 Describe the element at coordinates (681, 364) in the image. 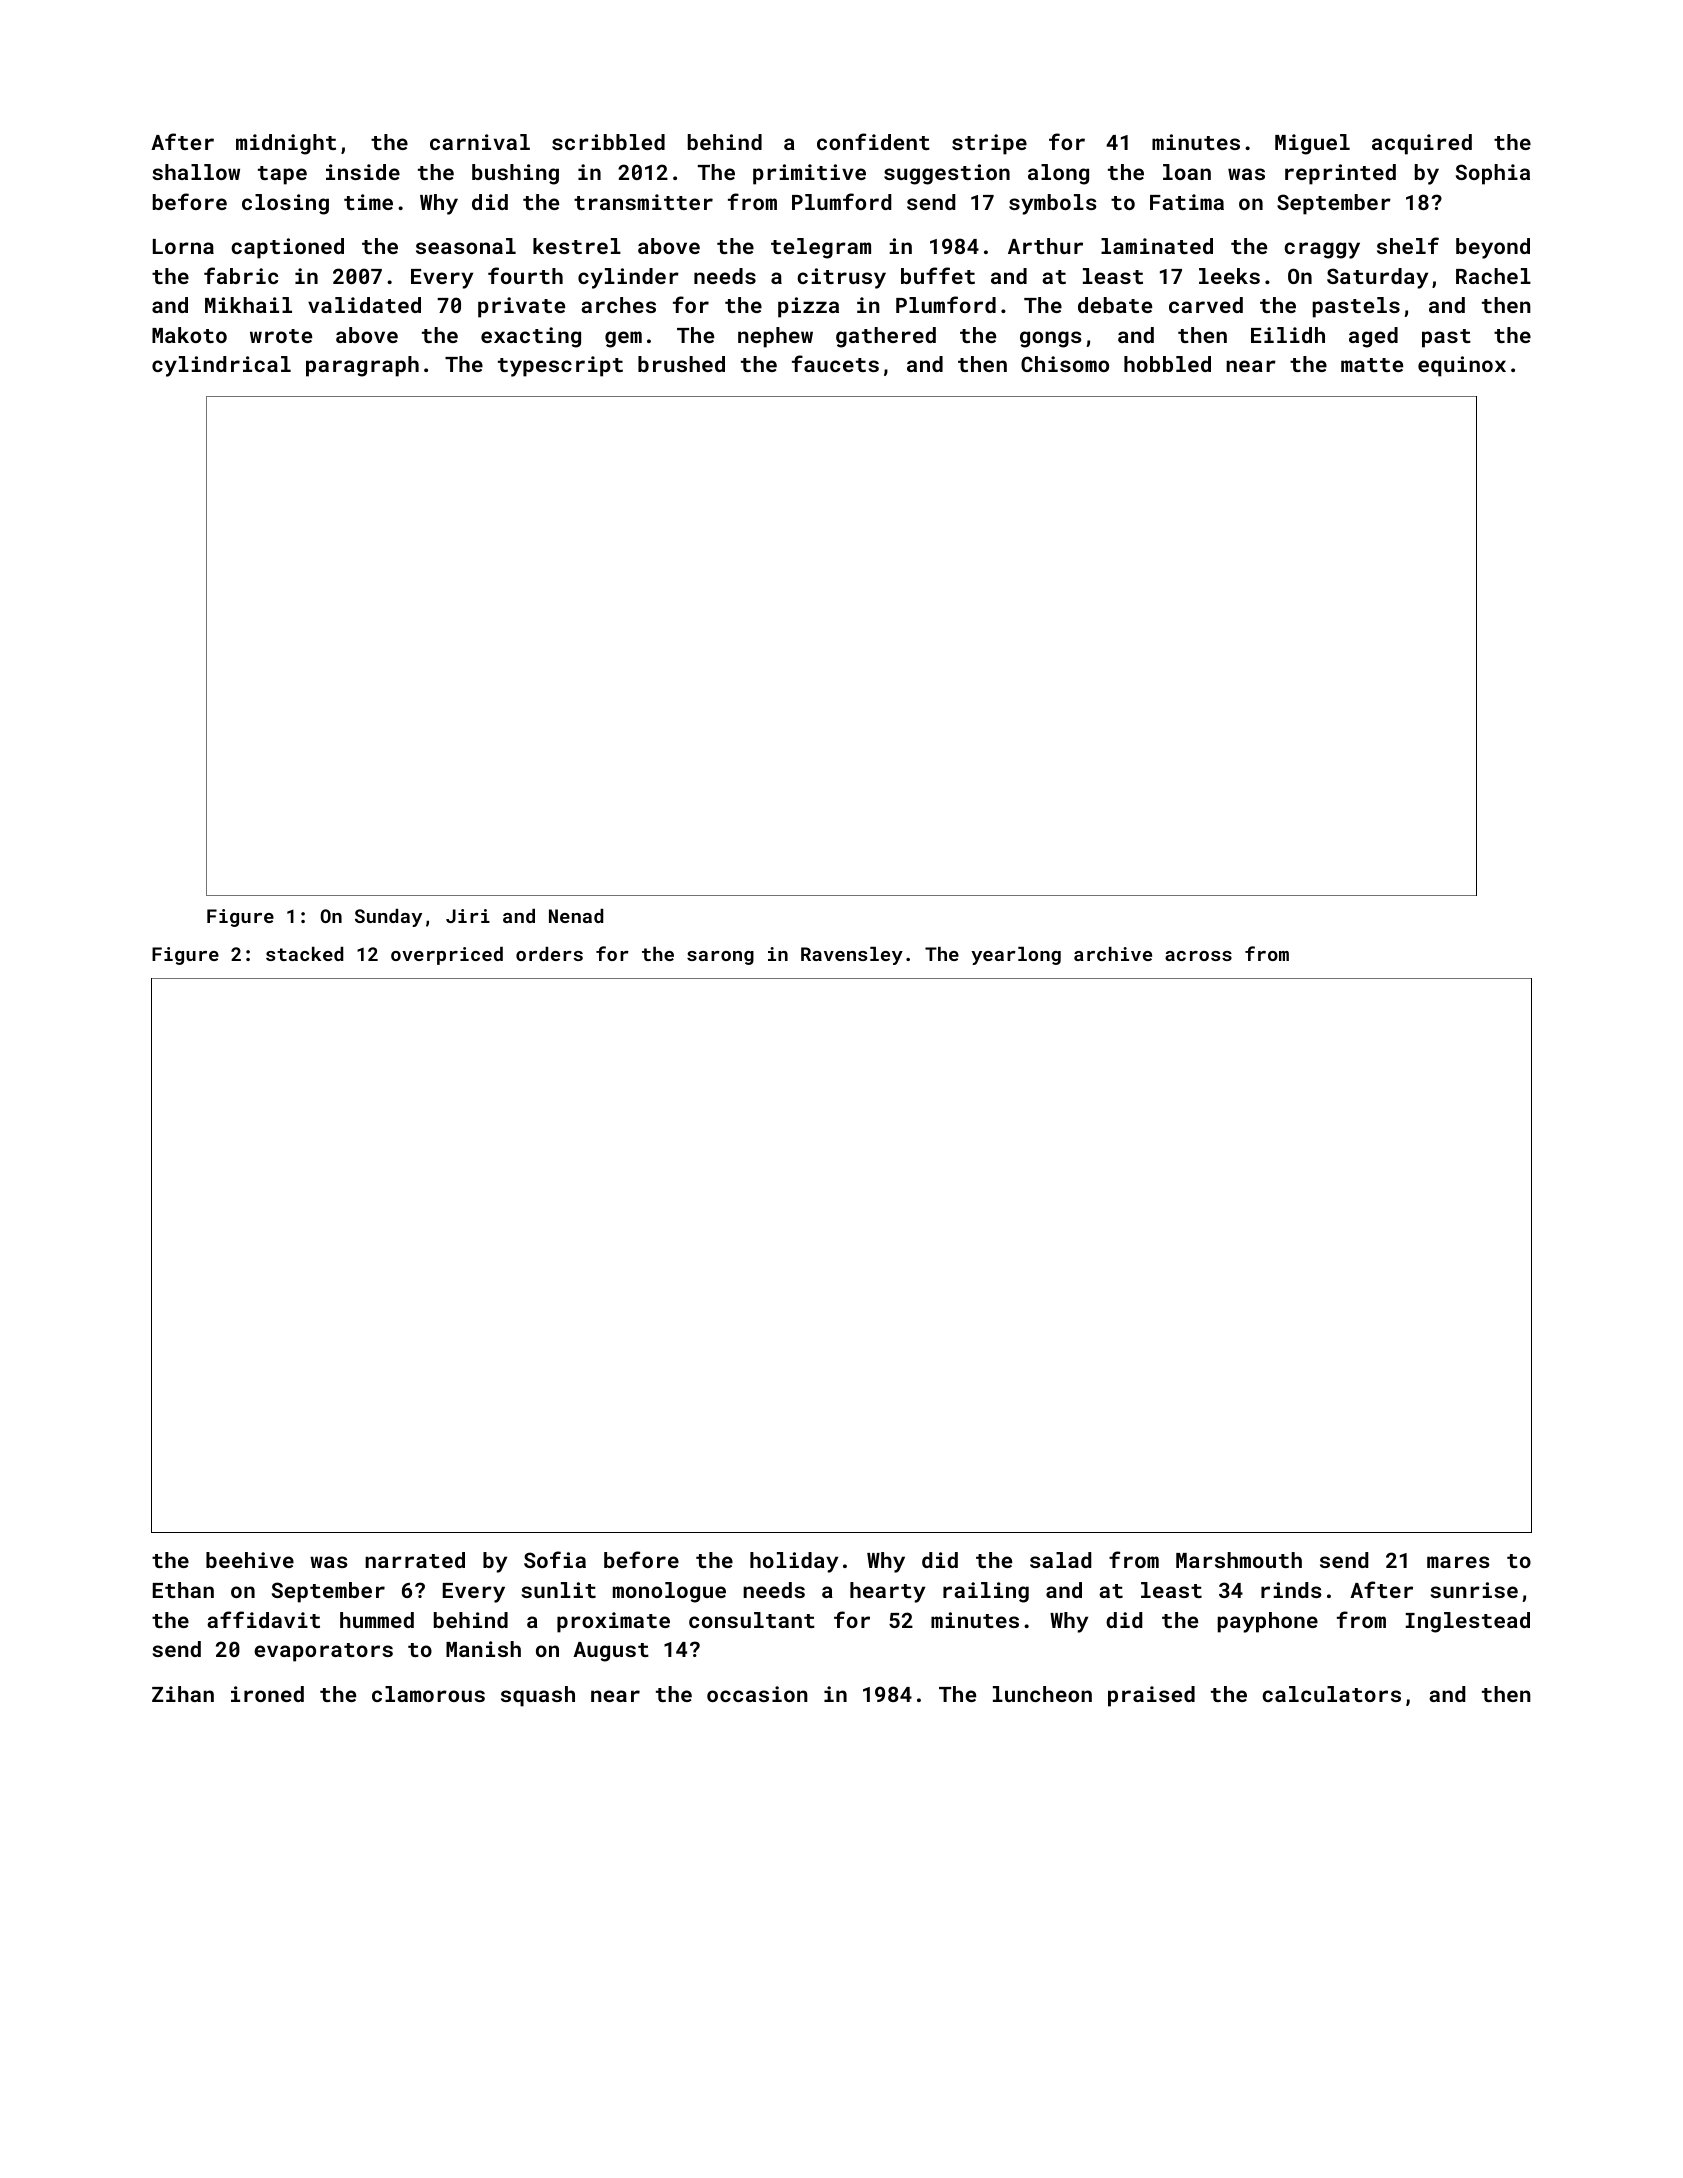

I see `brushed` at that location.
